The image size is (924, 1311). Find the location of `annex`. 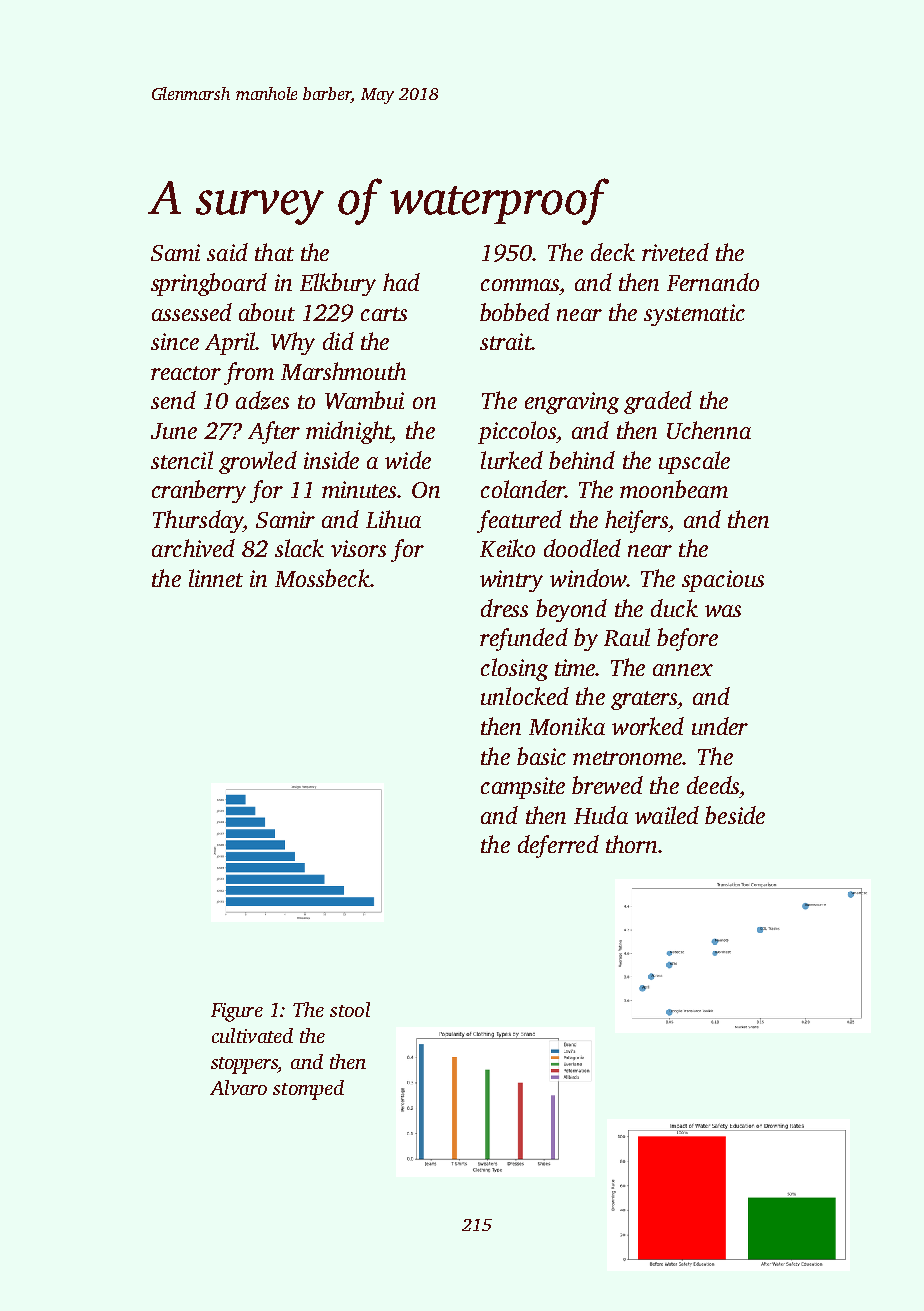

annex is located at coordinates (683, 670).
